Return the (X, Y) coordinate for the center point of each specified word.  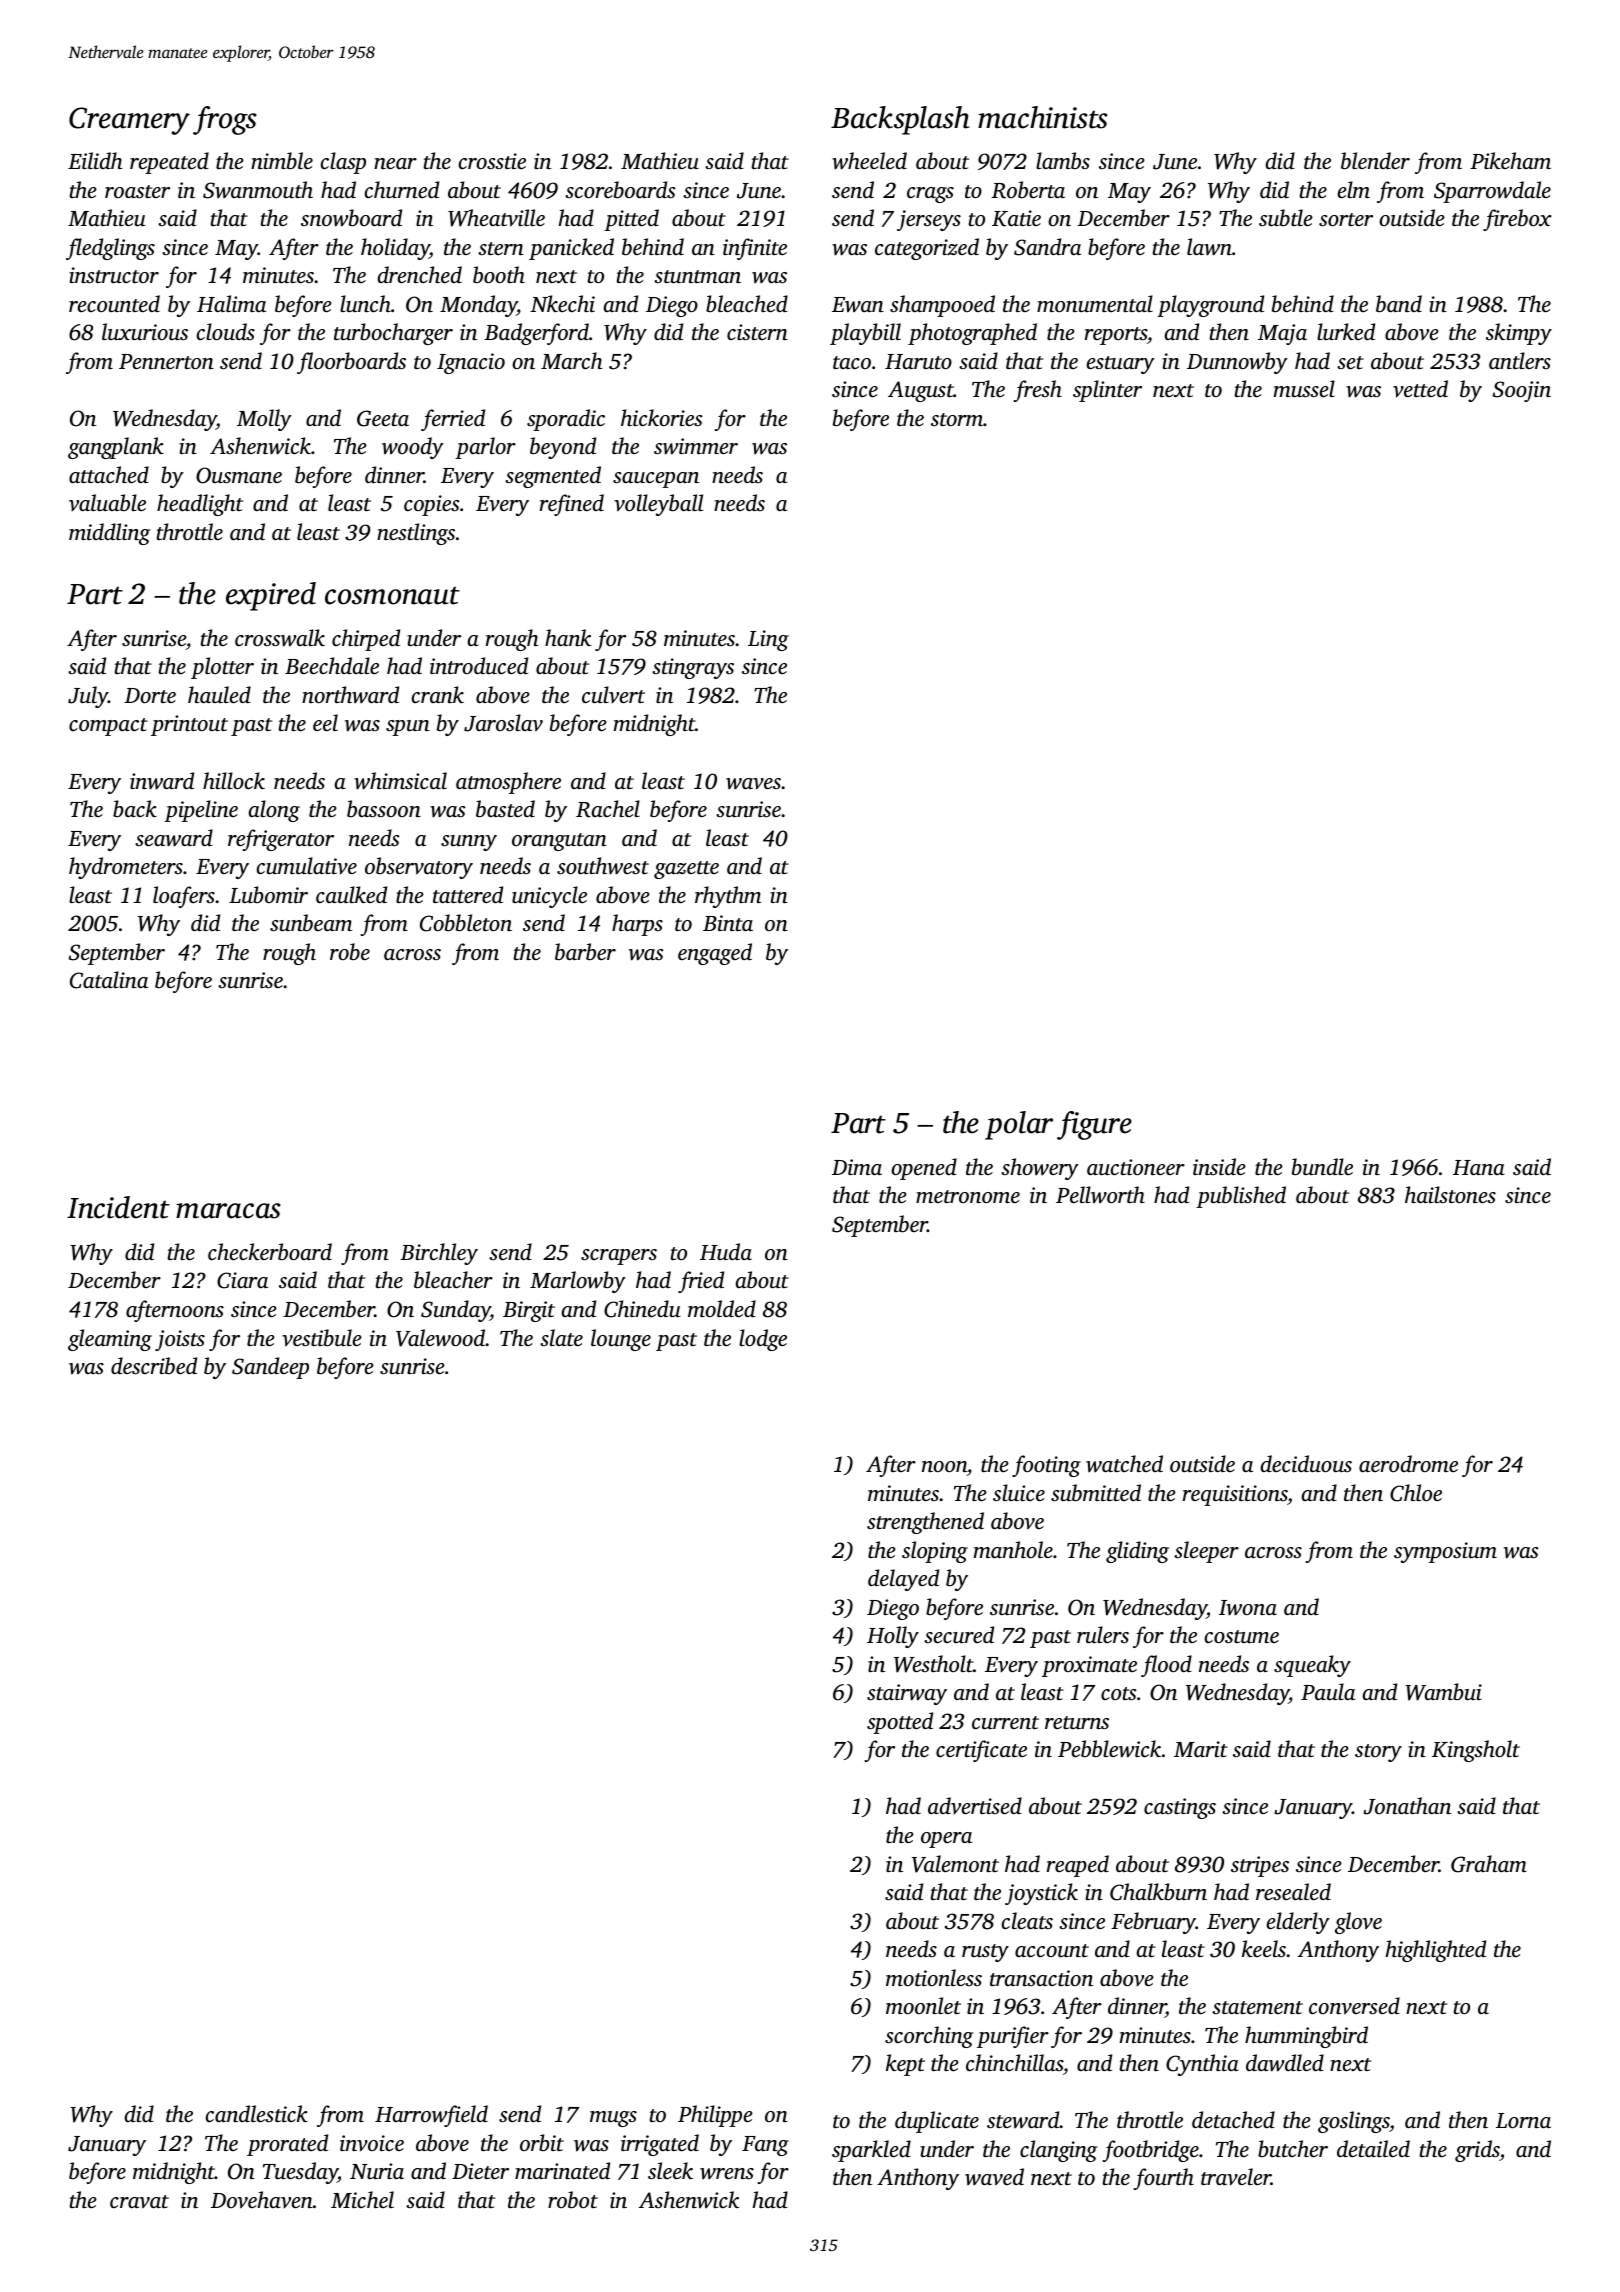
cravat (139, 2202)
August (921, 391)
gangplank (116, 448)
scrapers (619, 1257)
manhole (1013, 1549)
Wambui (1443, 1692)
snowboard (351, 218)
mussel (1304, 388)
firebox (1517, 220)
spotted (900, 1723)
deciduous (1306, 1463)
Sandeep (270, 1368)
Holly (893, 1637)
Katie (1016, 218)
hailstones (1450, 1194)
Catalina (109, 980)
